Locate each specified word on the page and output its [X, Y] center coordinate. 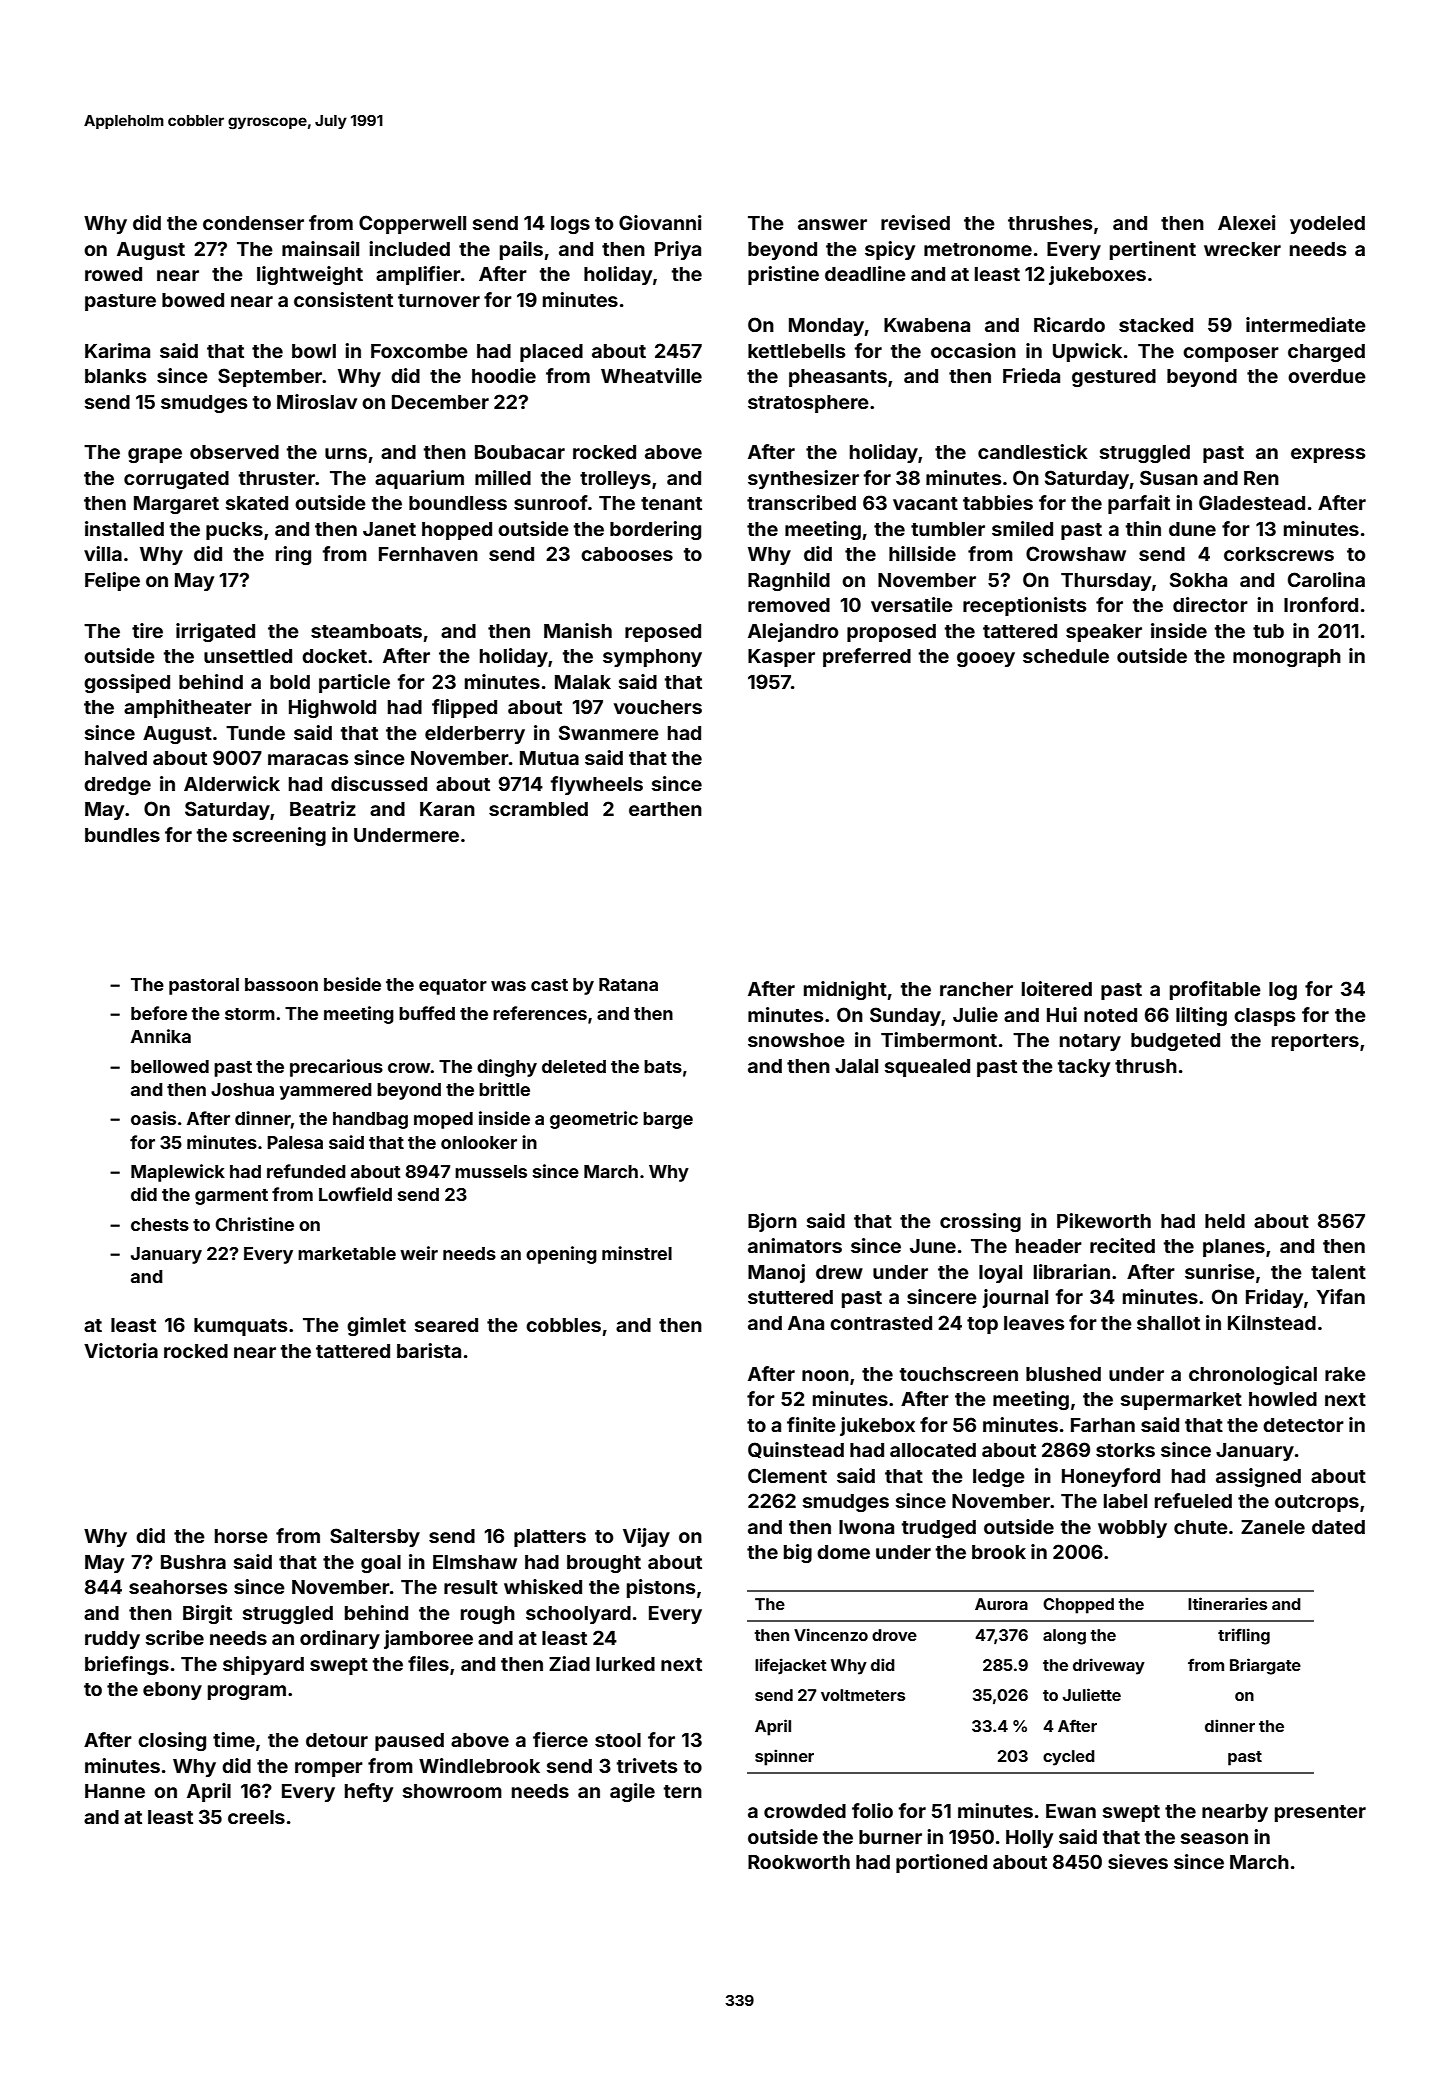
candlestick [1033, 451]
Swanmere [609, 732]
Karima [117, 350]
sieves [1138, 1861]
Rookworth [799, 1862]
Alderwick [232, 783]
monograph [1287, 658]
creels [256, 1817]
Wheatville [651, 375]
